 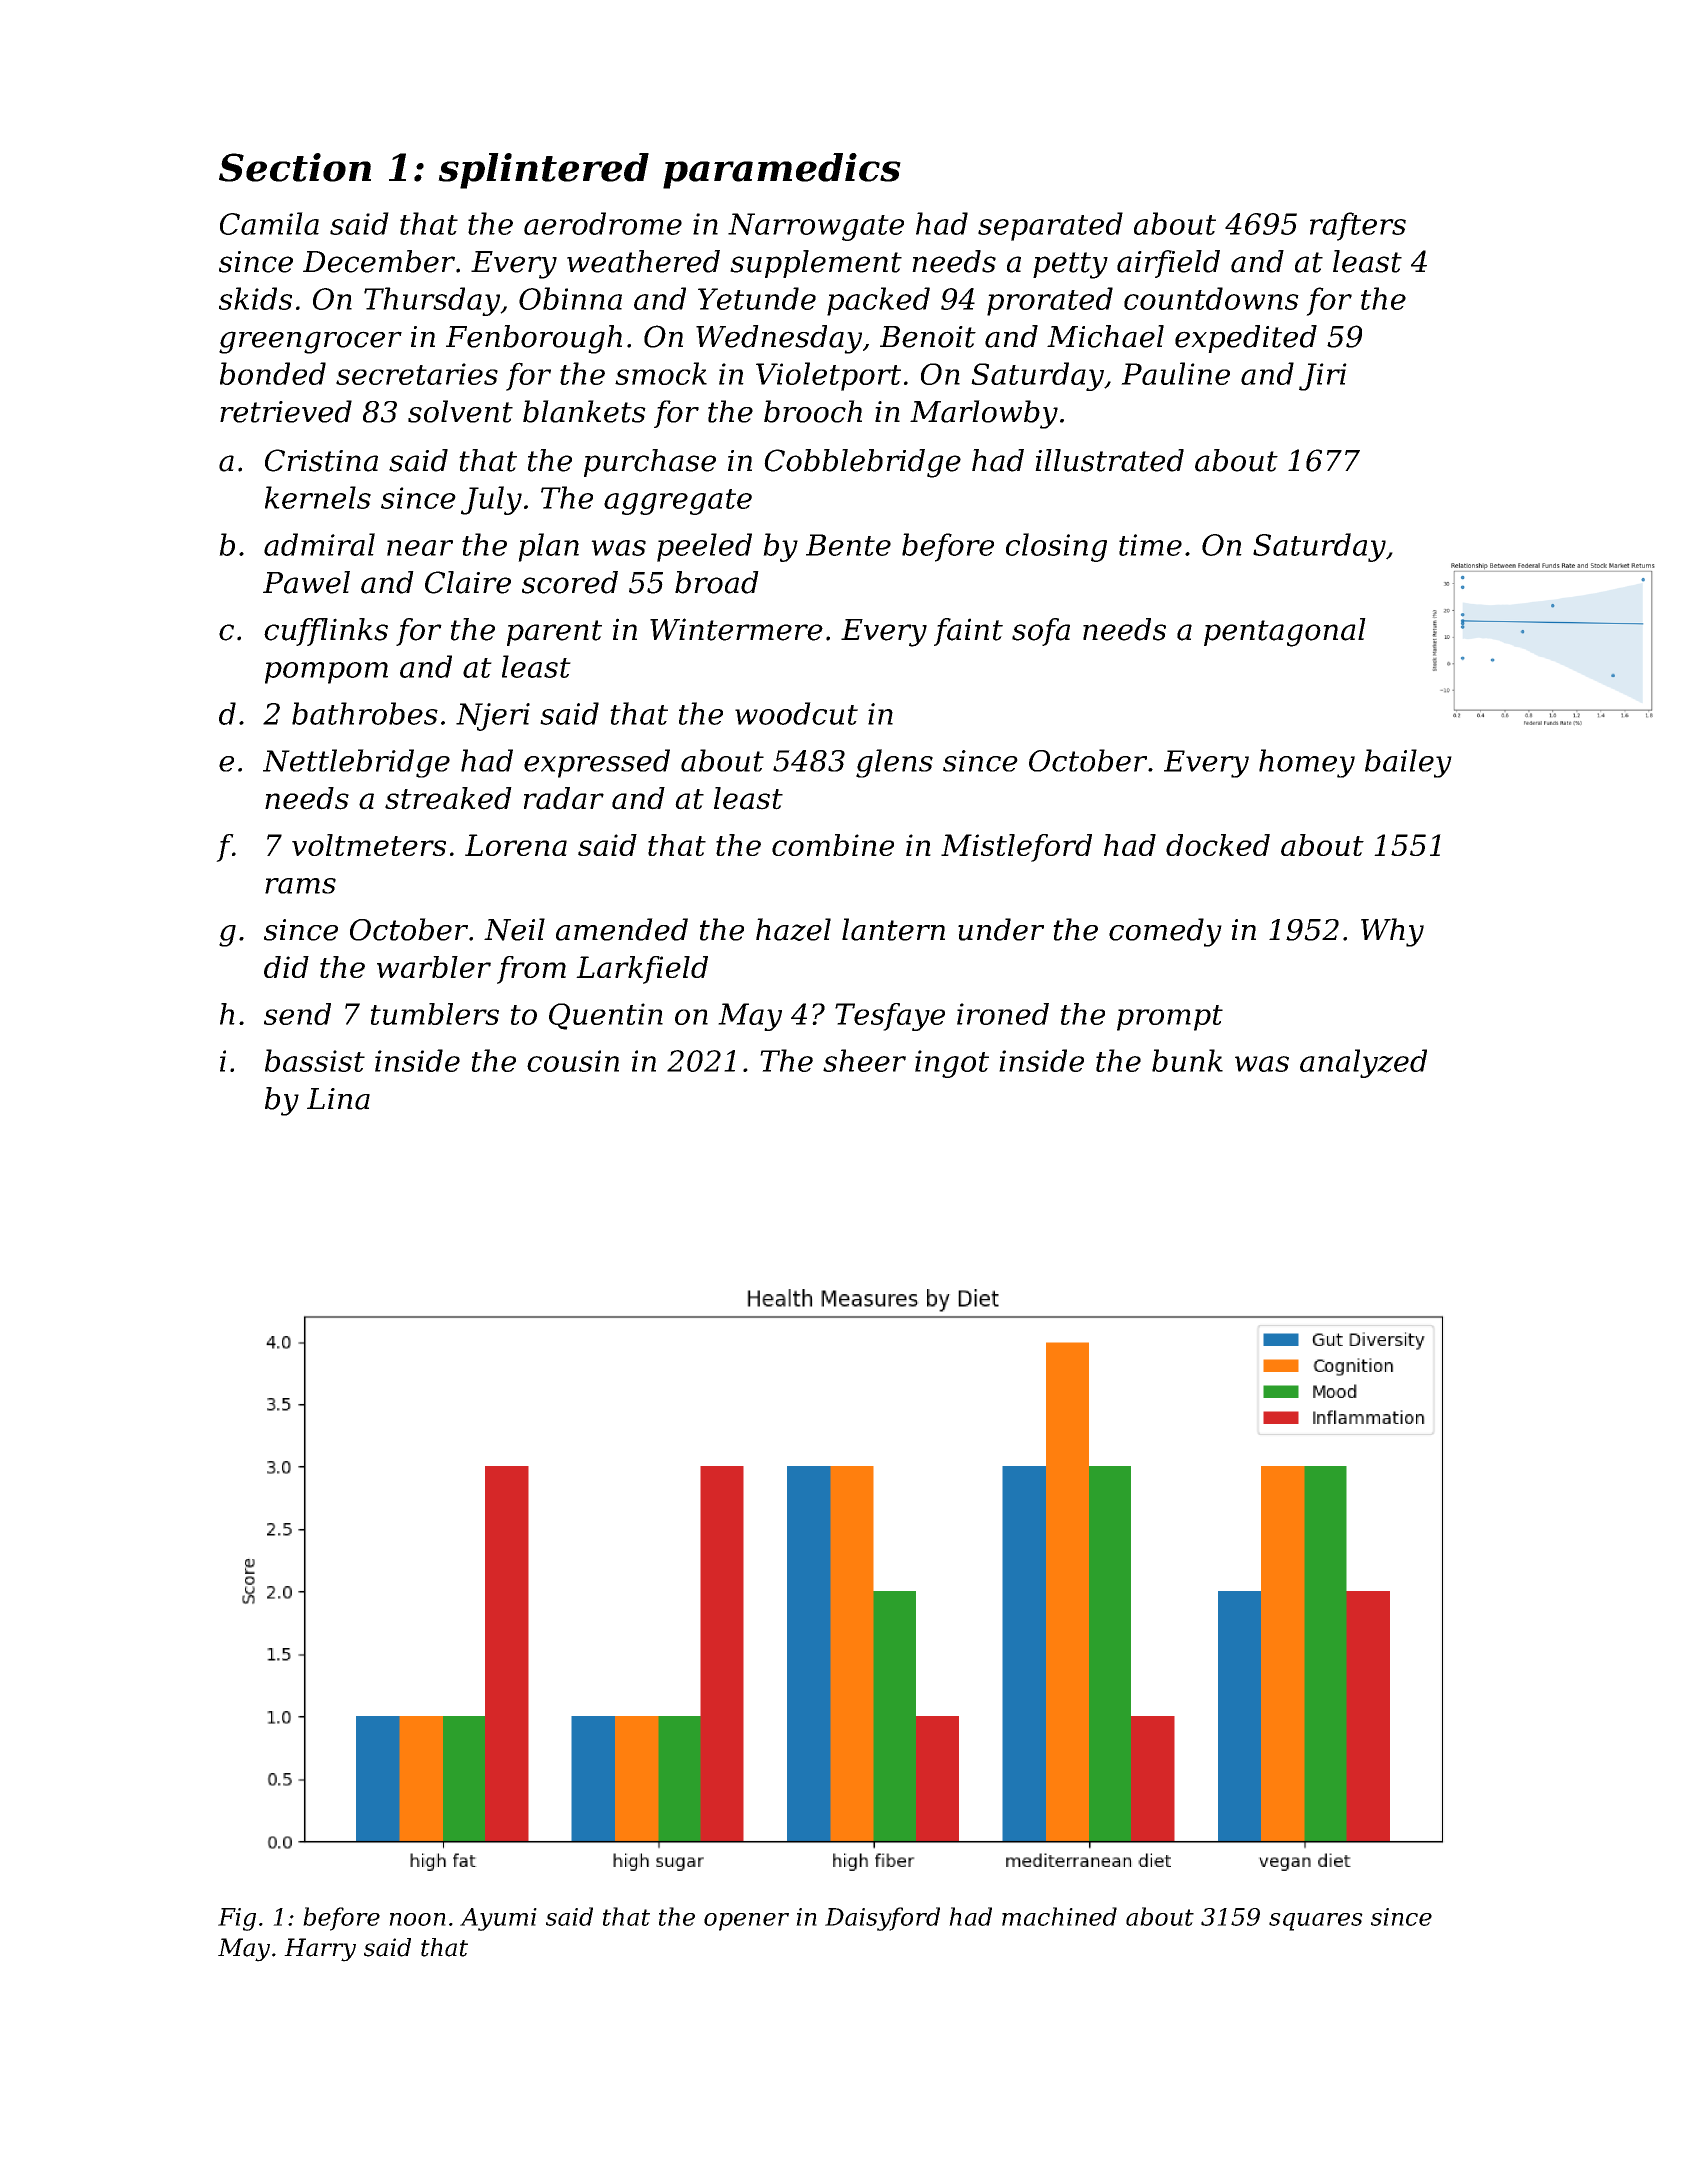 I want to click on Ayumi, so click(x=498, y=1919).
